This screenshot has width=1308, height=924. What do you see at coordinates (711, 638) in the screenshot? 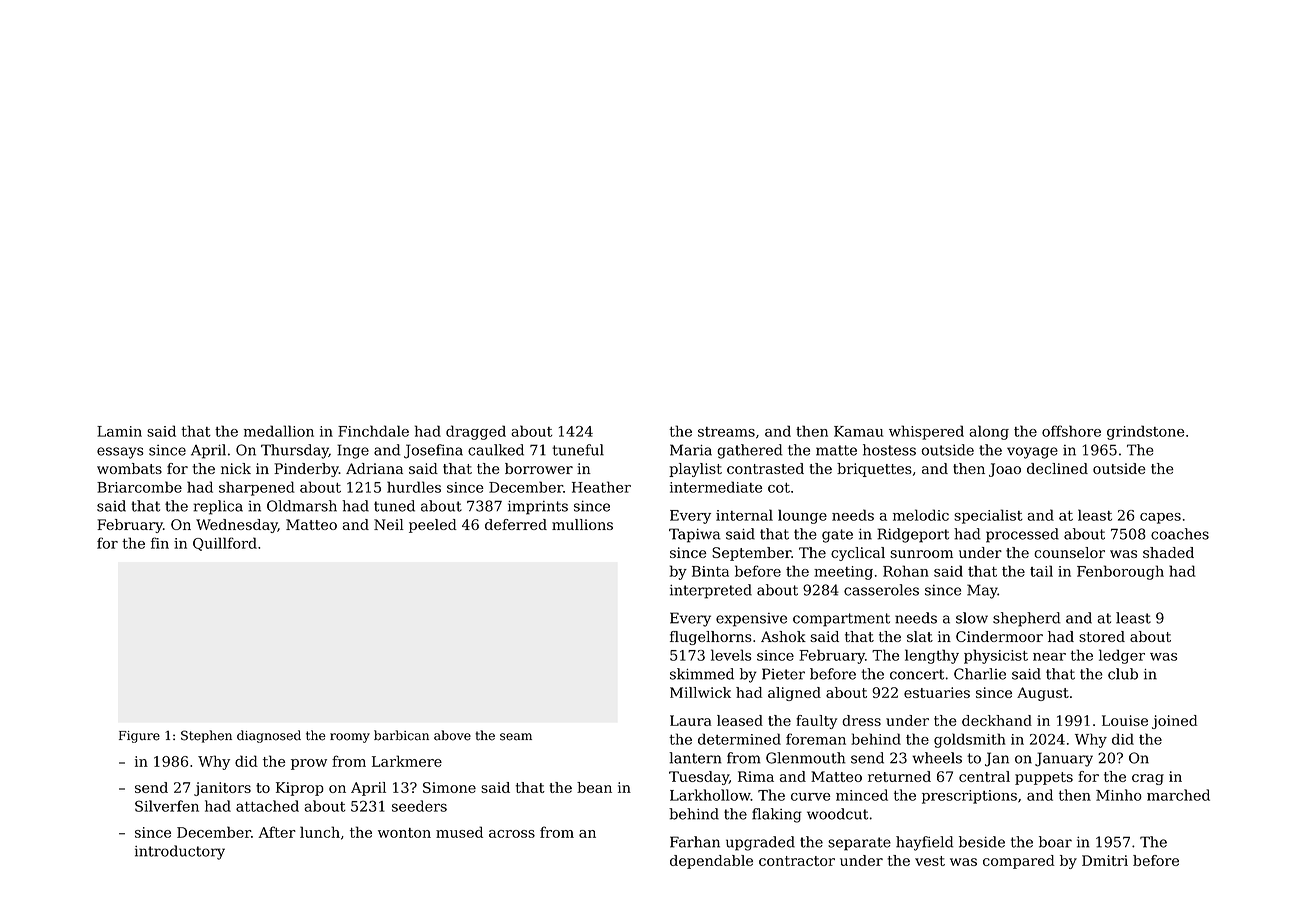
I see `flugelhorns` at bounding box center [711, 638].
